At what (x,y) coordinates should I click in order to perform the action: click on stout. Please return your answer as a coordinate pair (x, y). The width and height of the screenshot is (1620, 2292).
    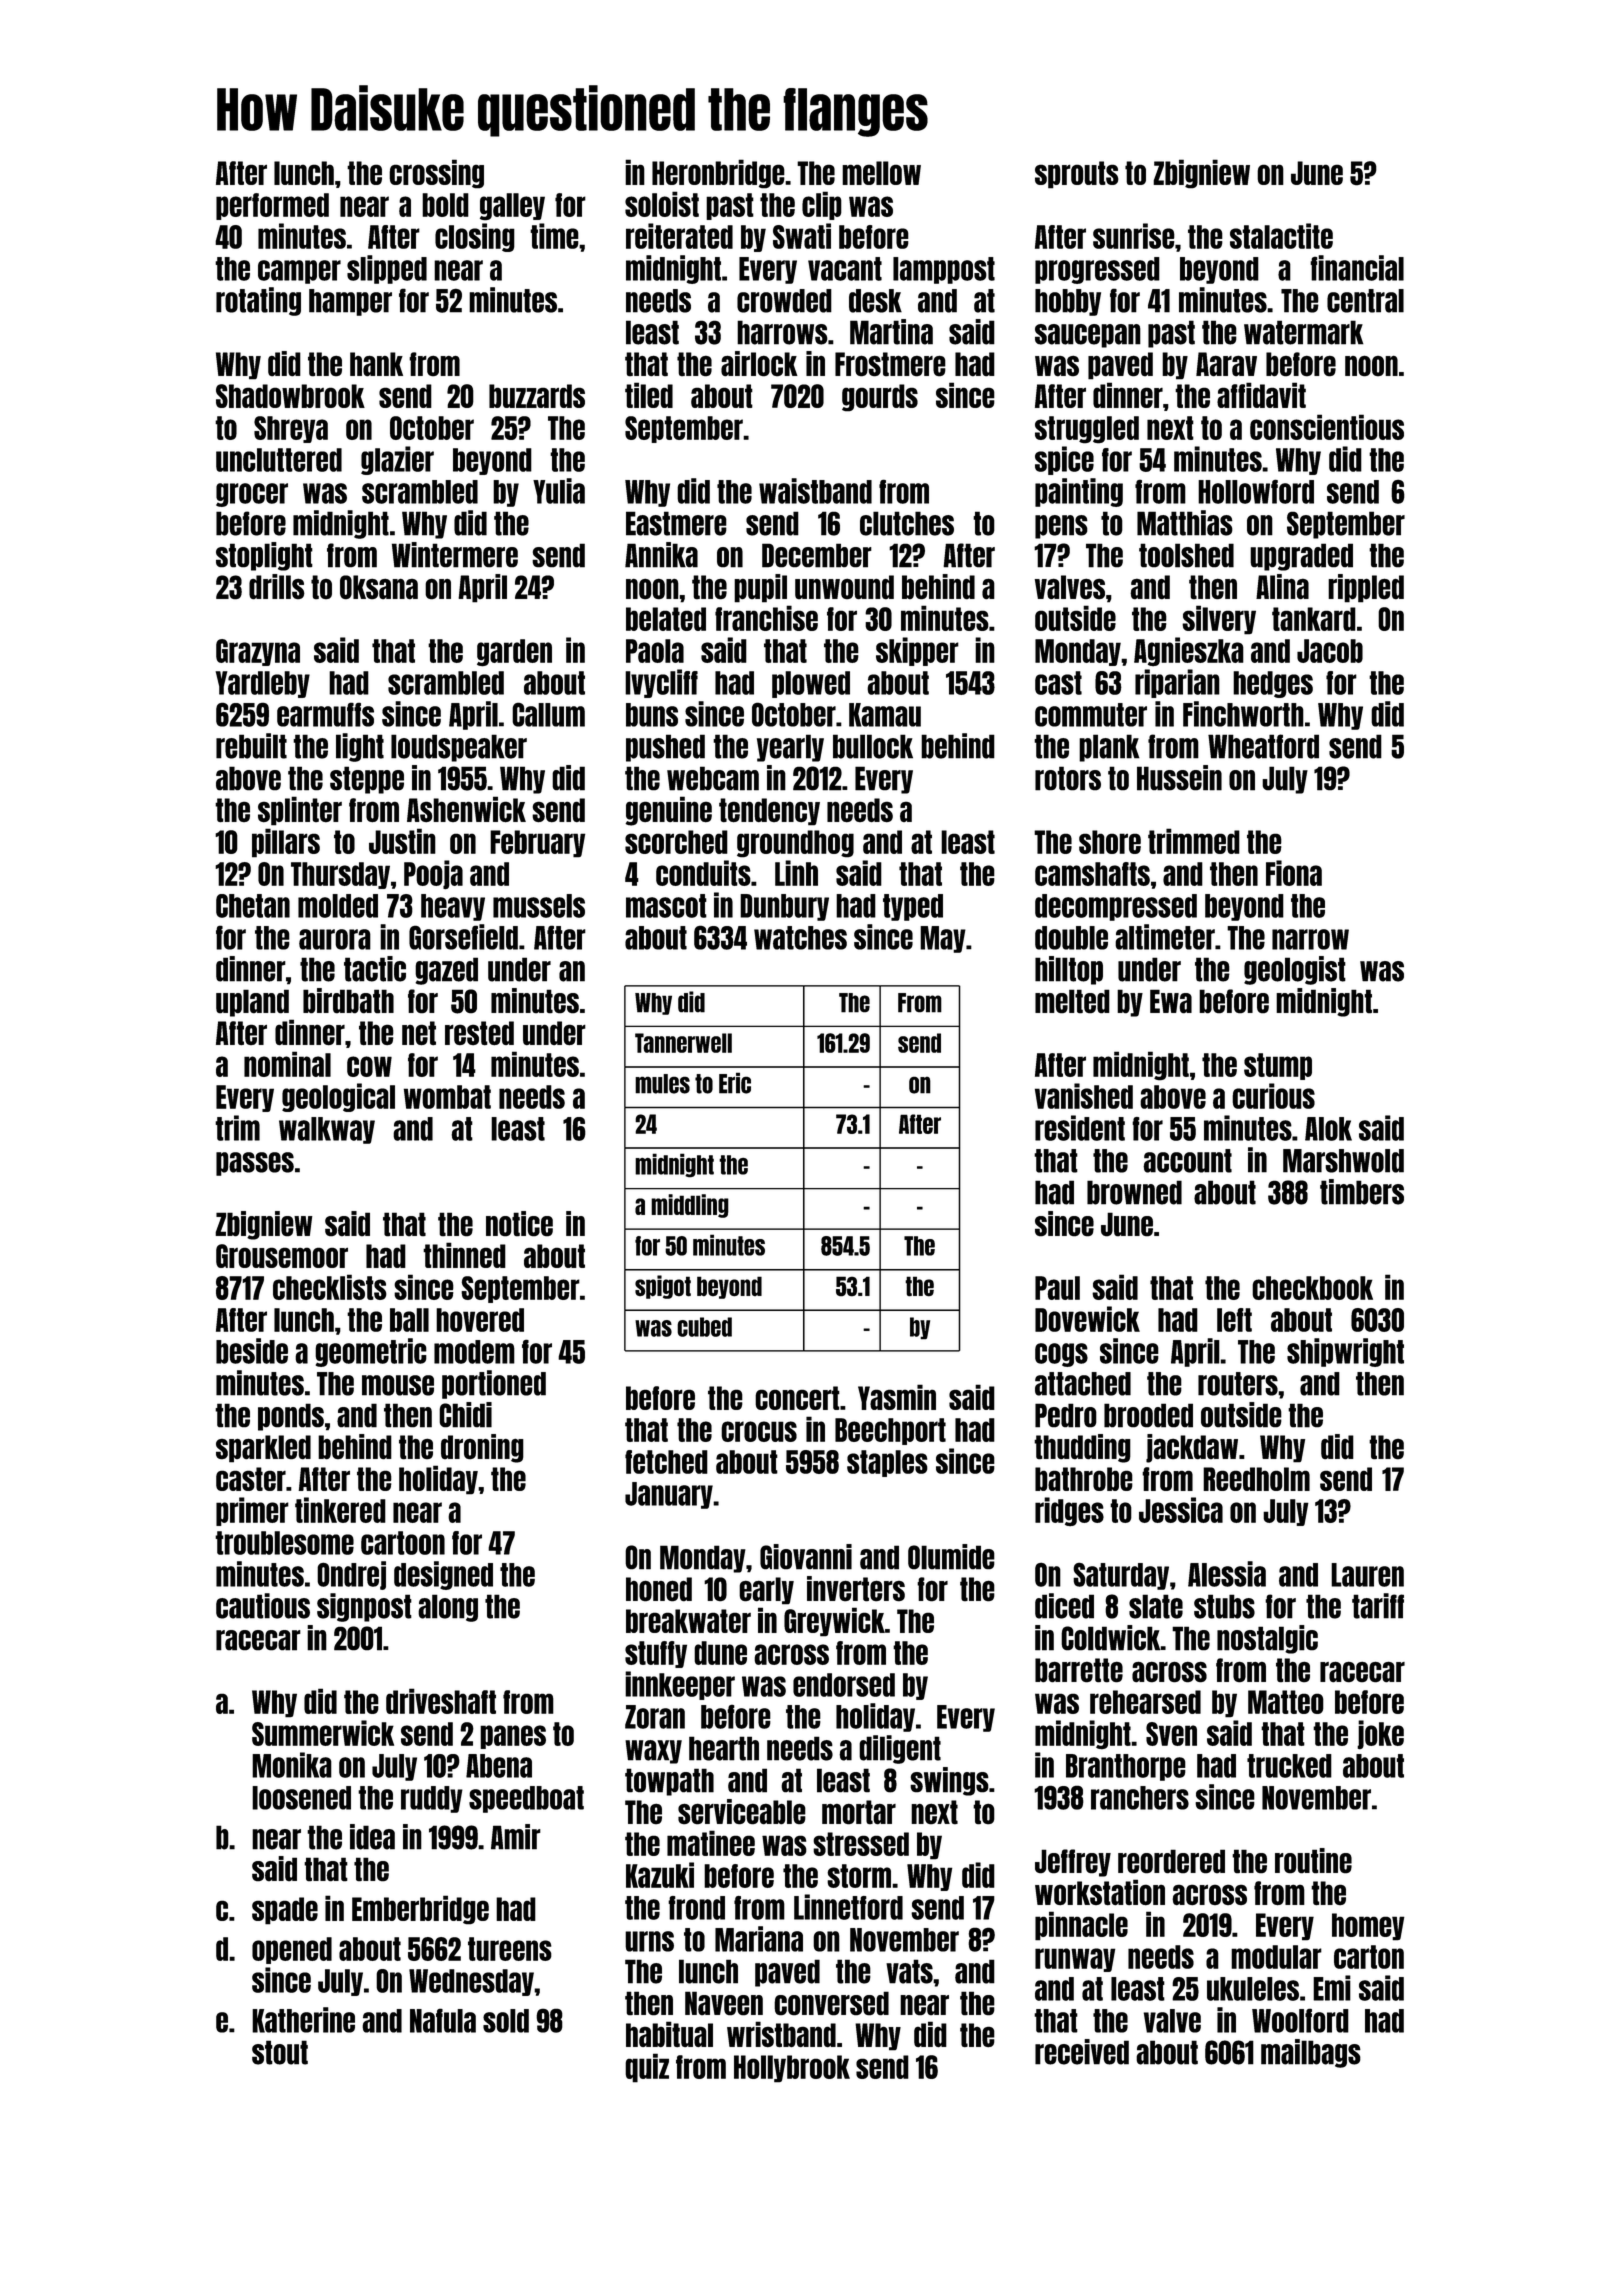
    Looking at the image, I should click on (280, 2052).
